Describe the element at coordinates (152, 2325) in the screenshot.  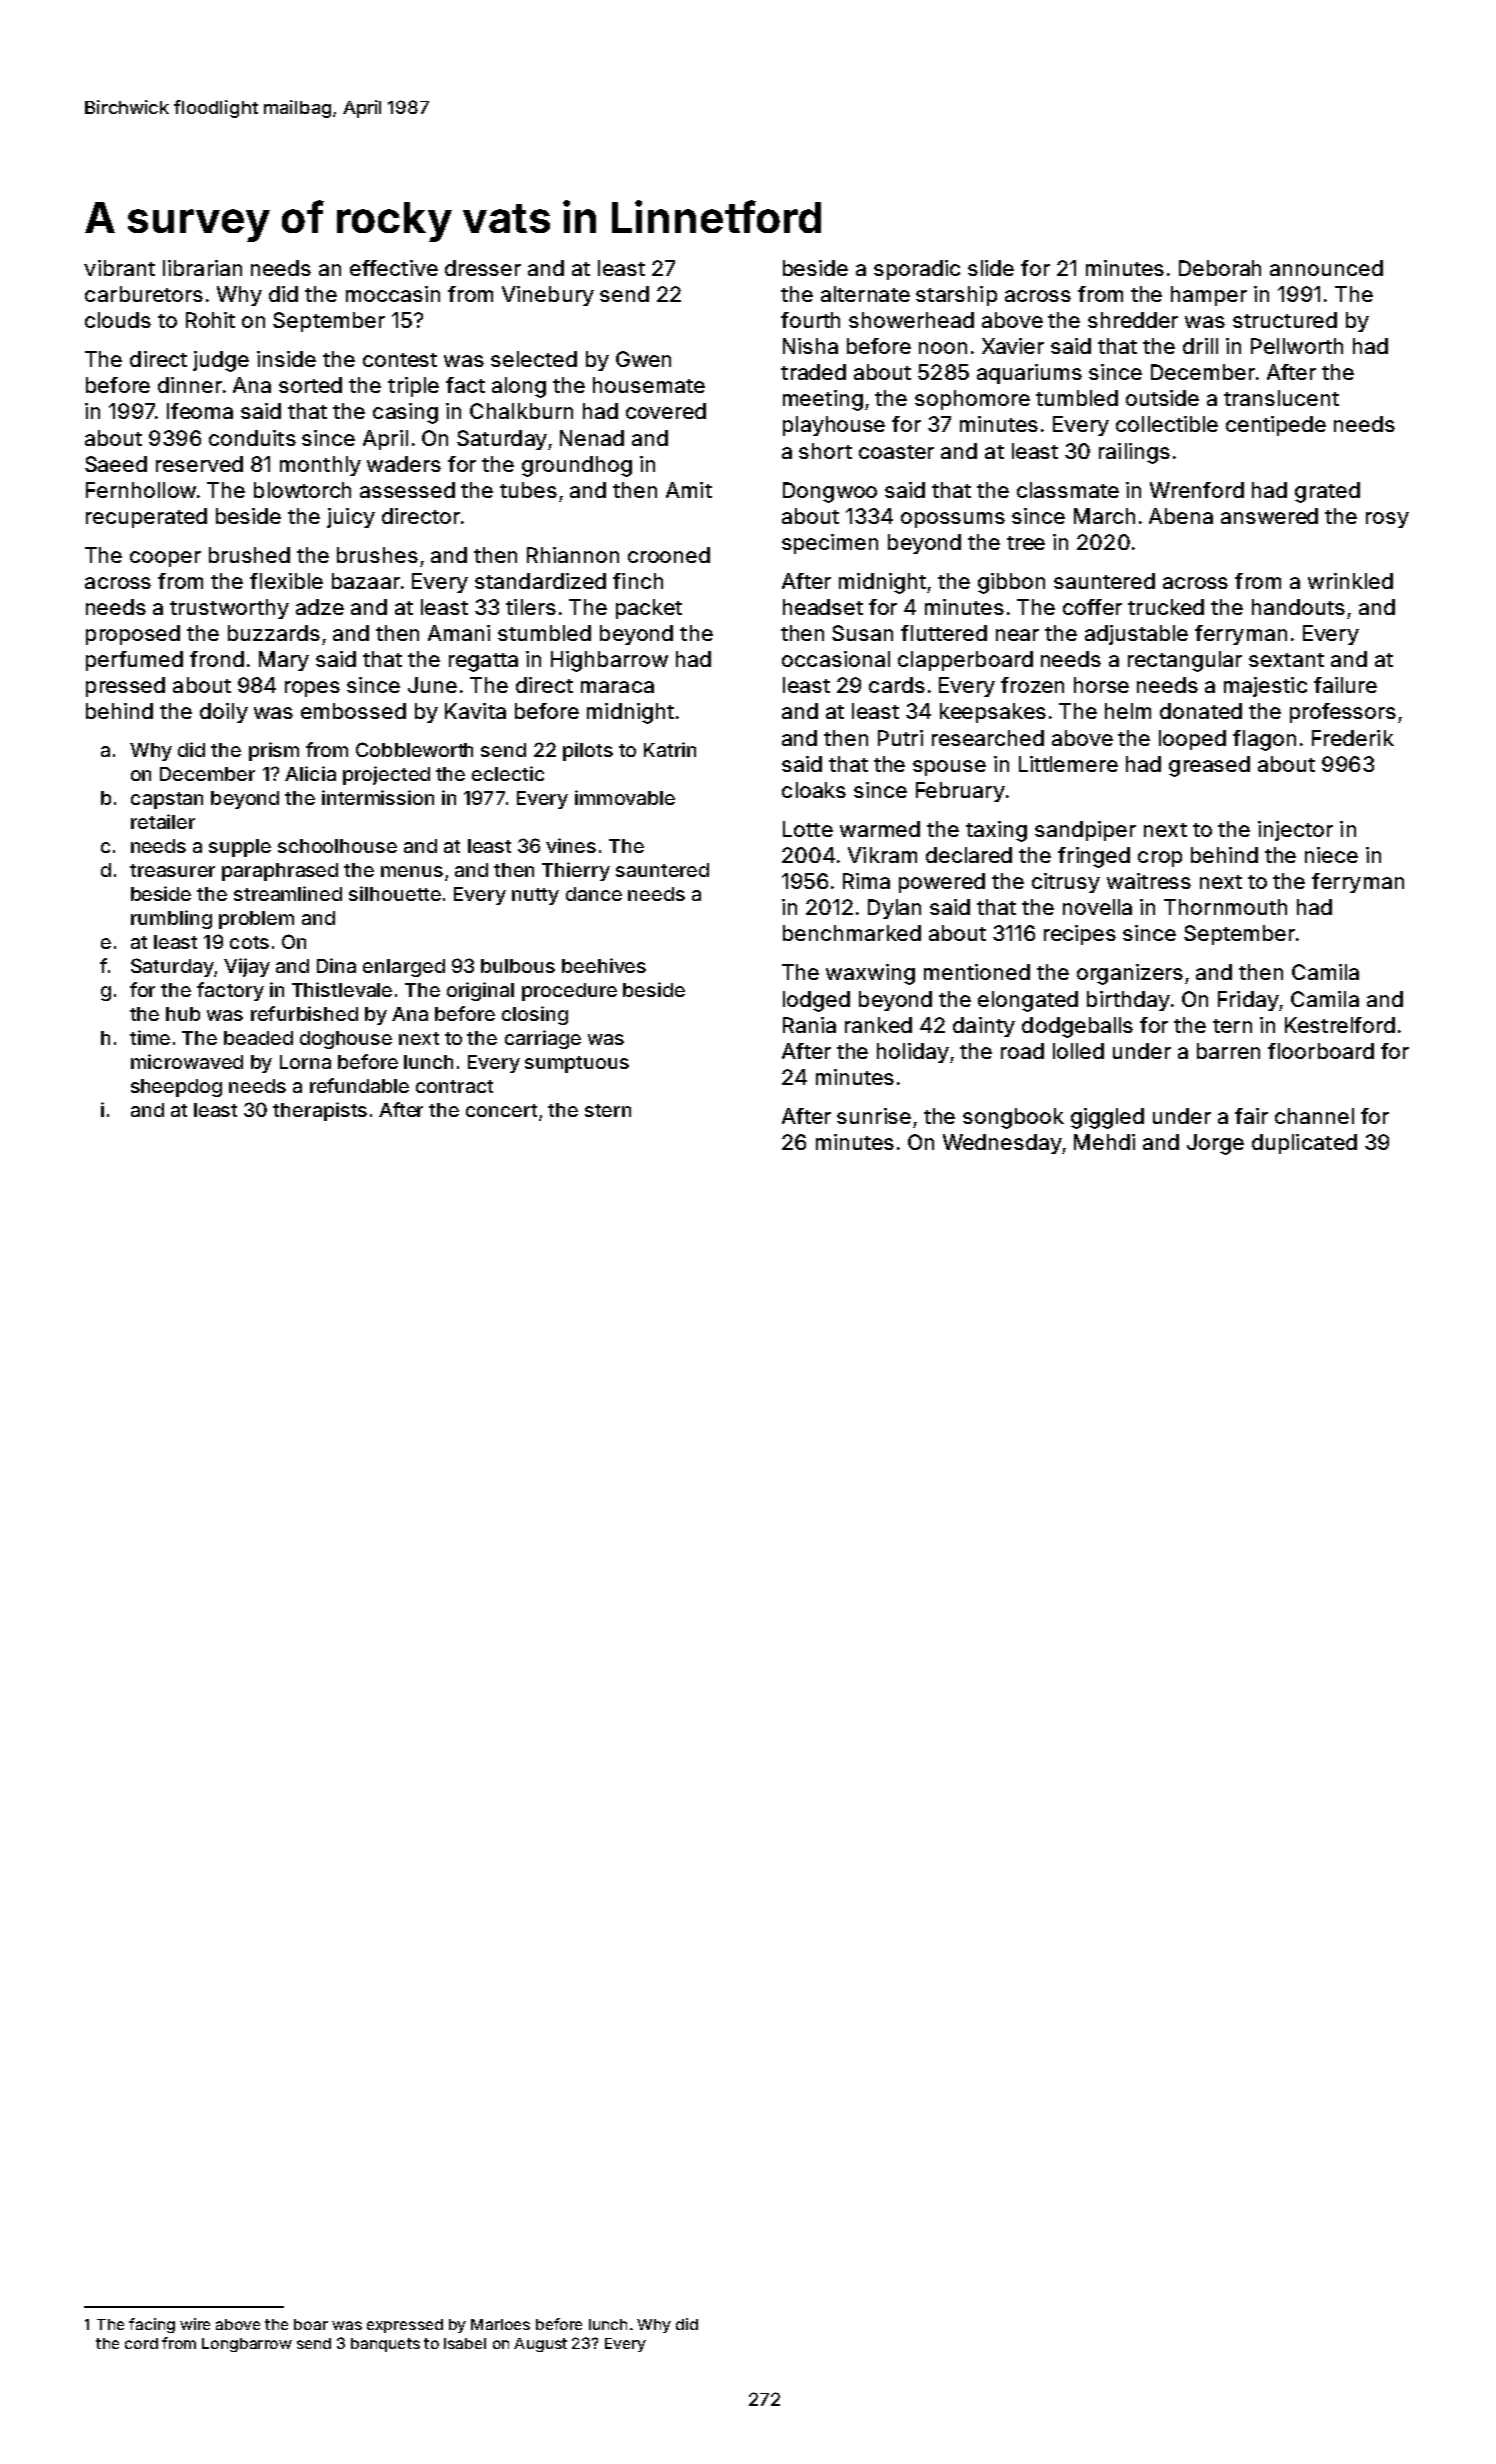
I see `facing` at that location.
